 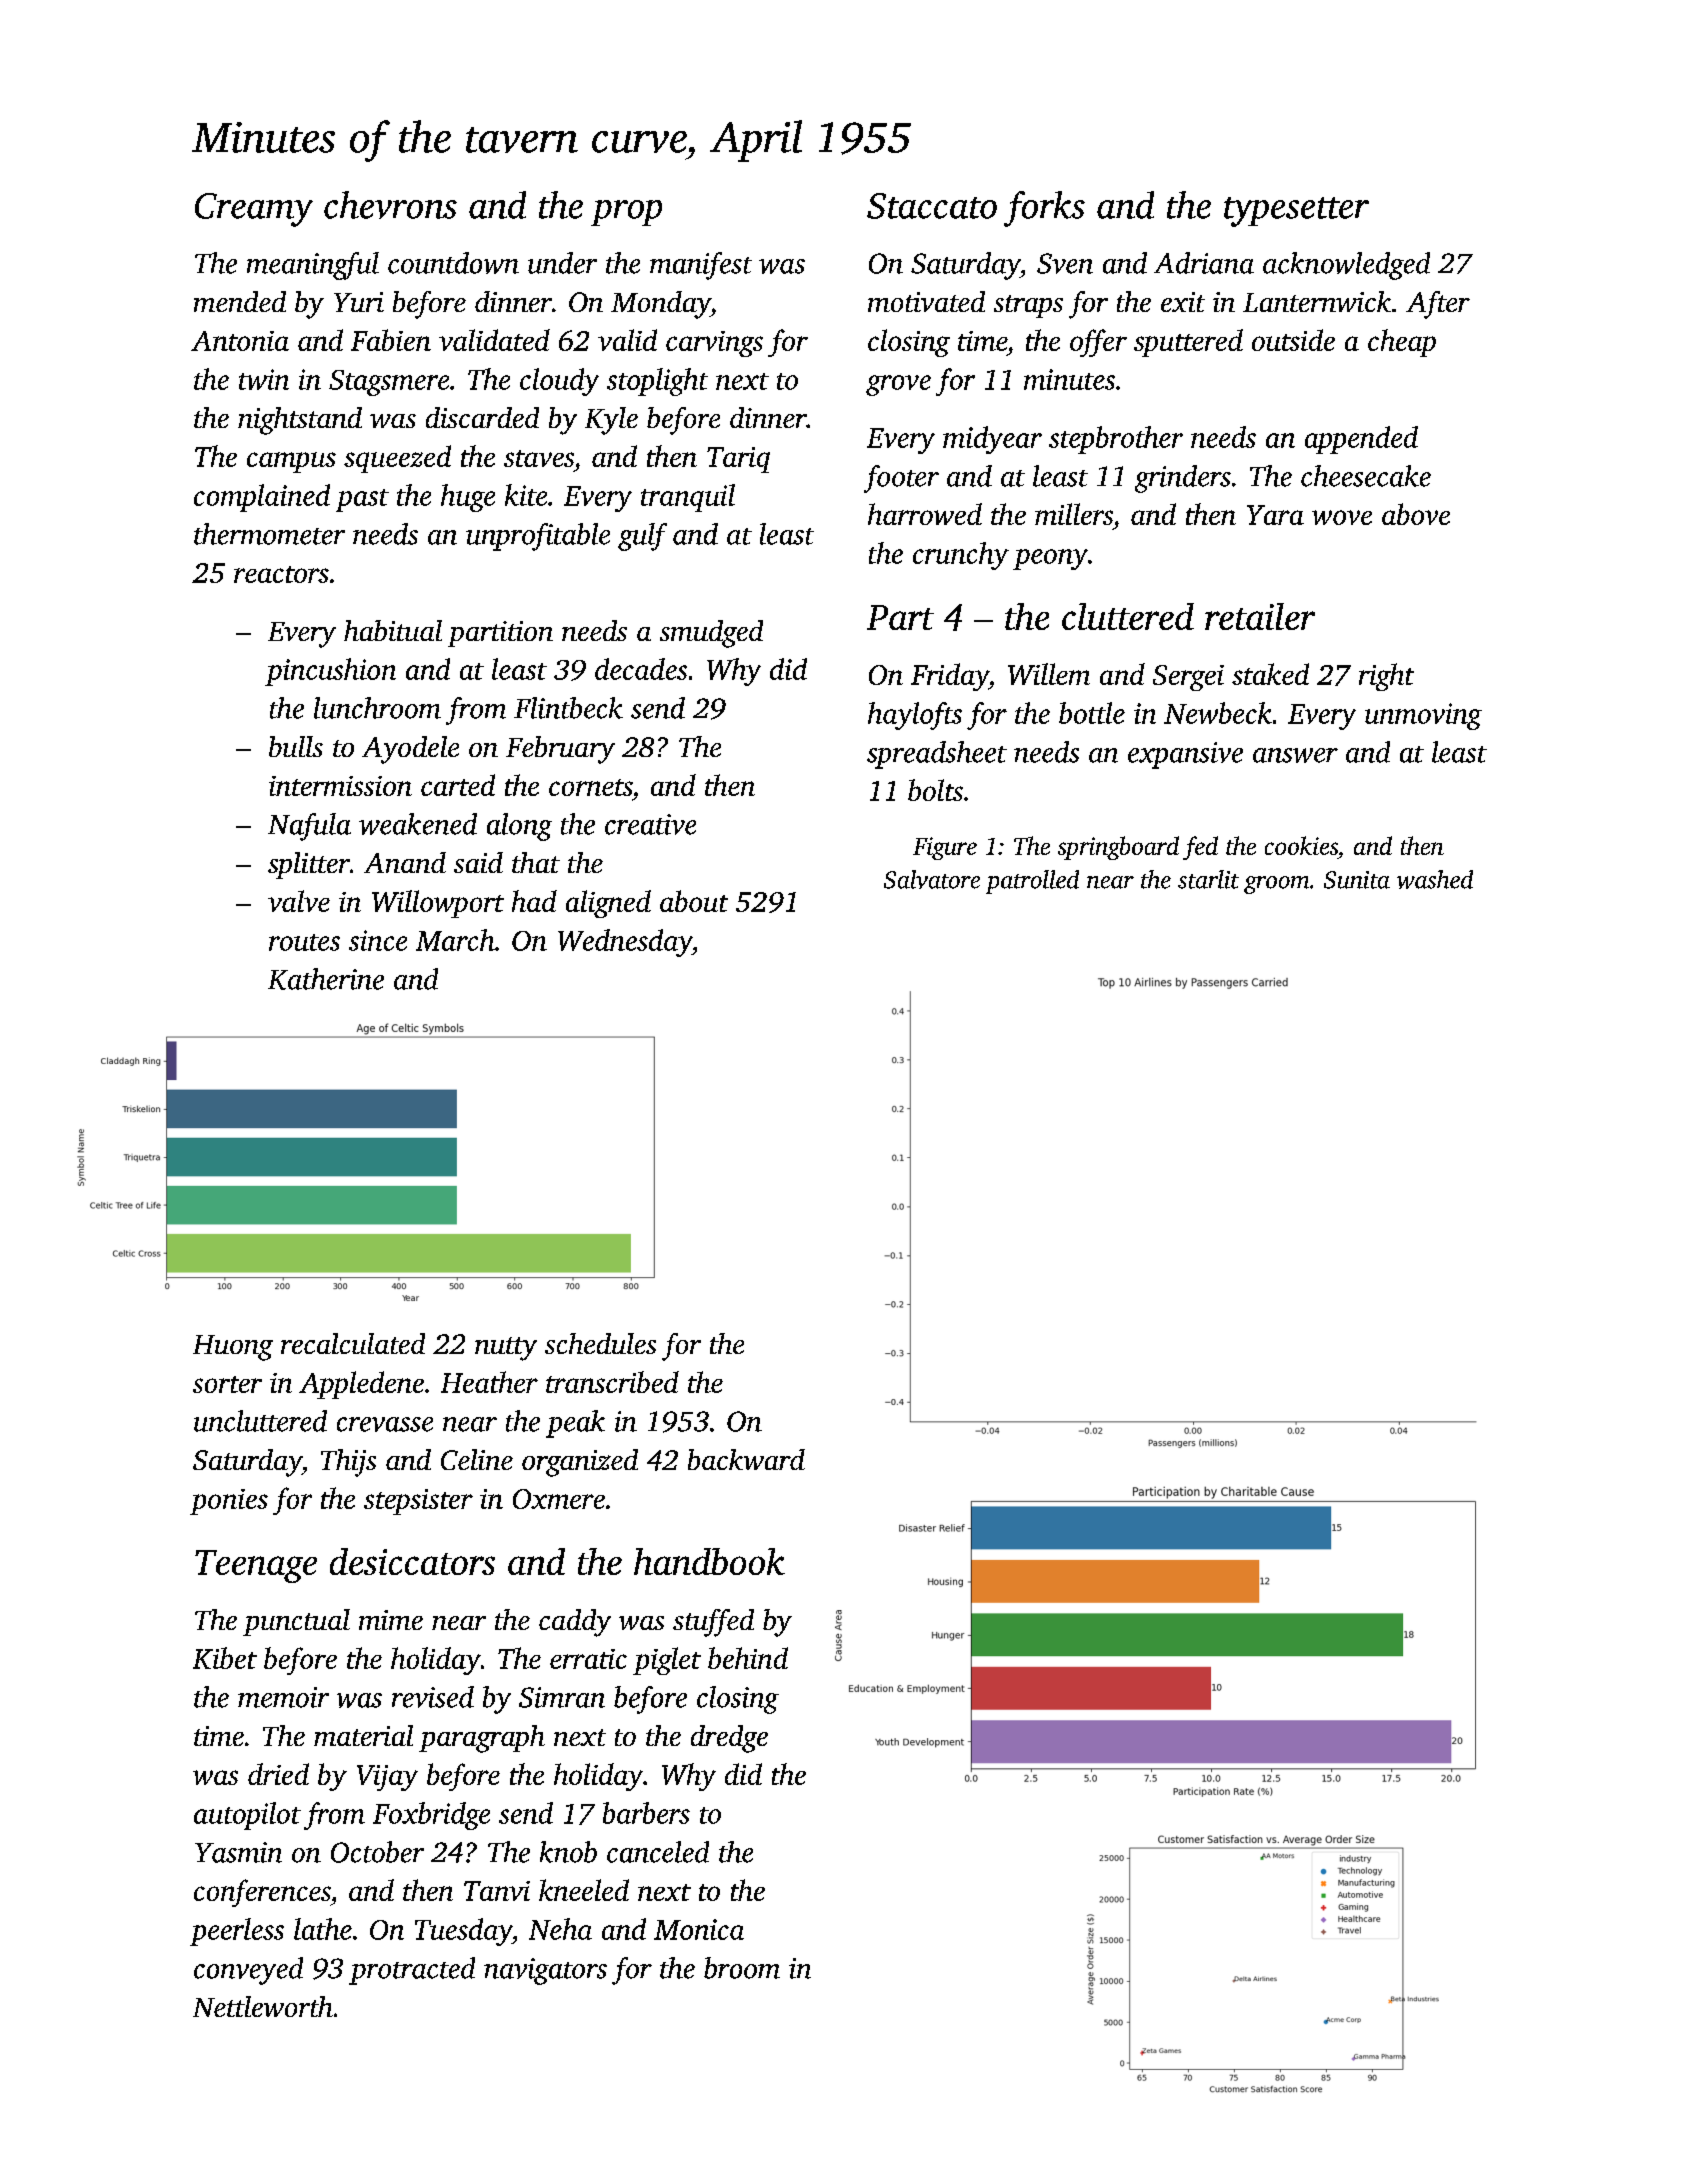 What do you see at coordinates (263, 2006) in the document?
I see `Nettleworth` at bounding box center [263, 2006].
